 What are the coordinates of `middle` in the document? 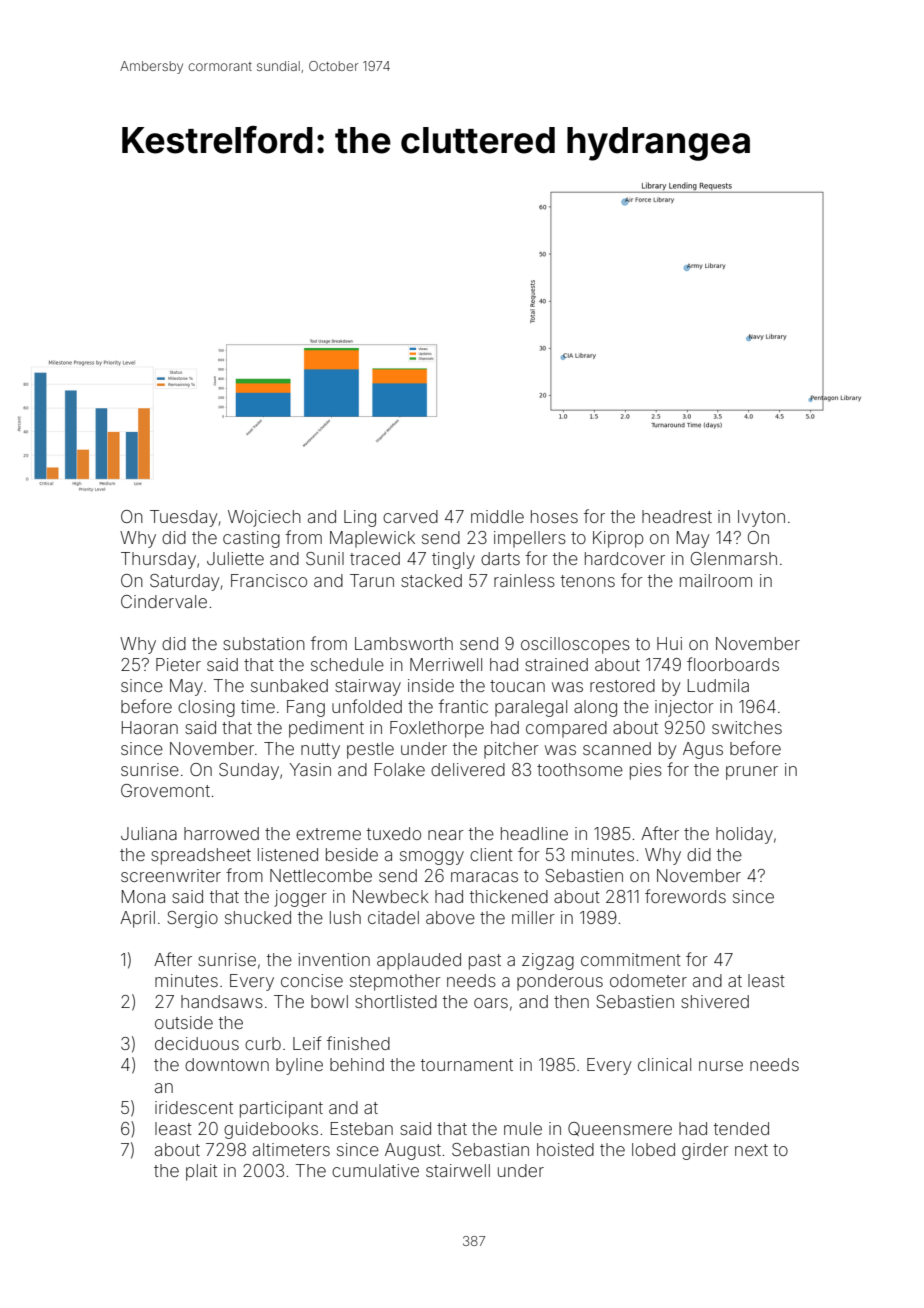 It's located at (497, 516).
